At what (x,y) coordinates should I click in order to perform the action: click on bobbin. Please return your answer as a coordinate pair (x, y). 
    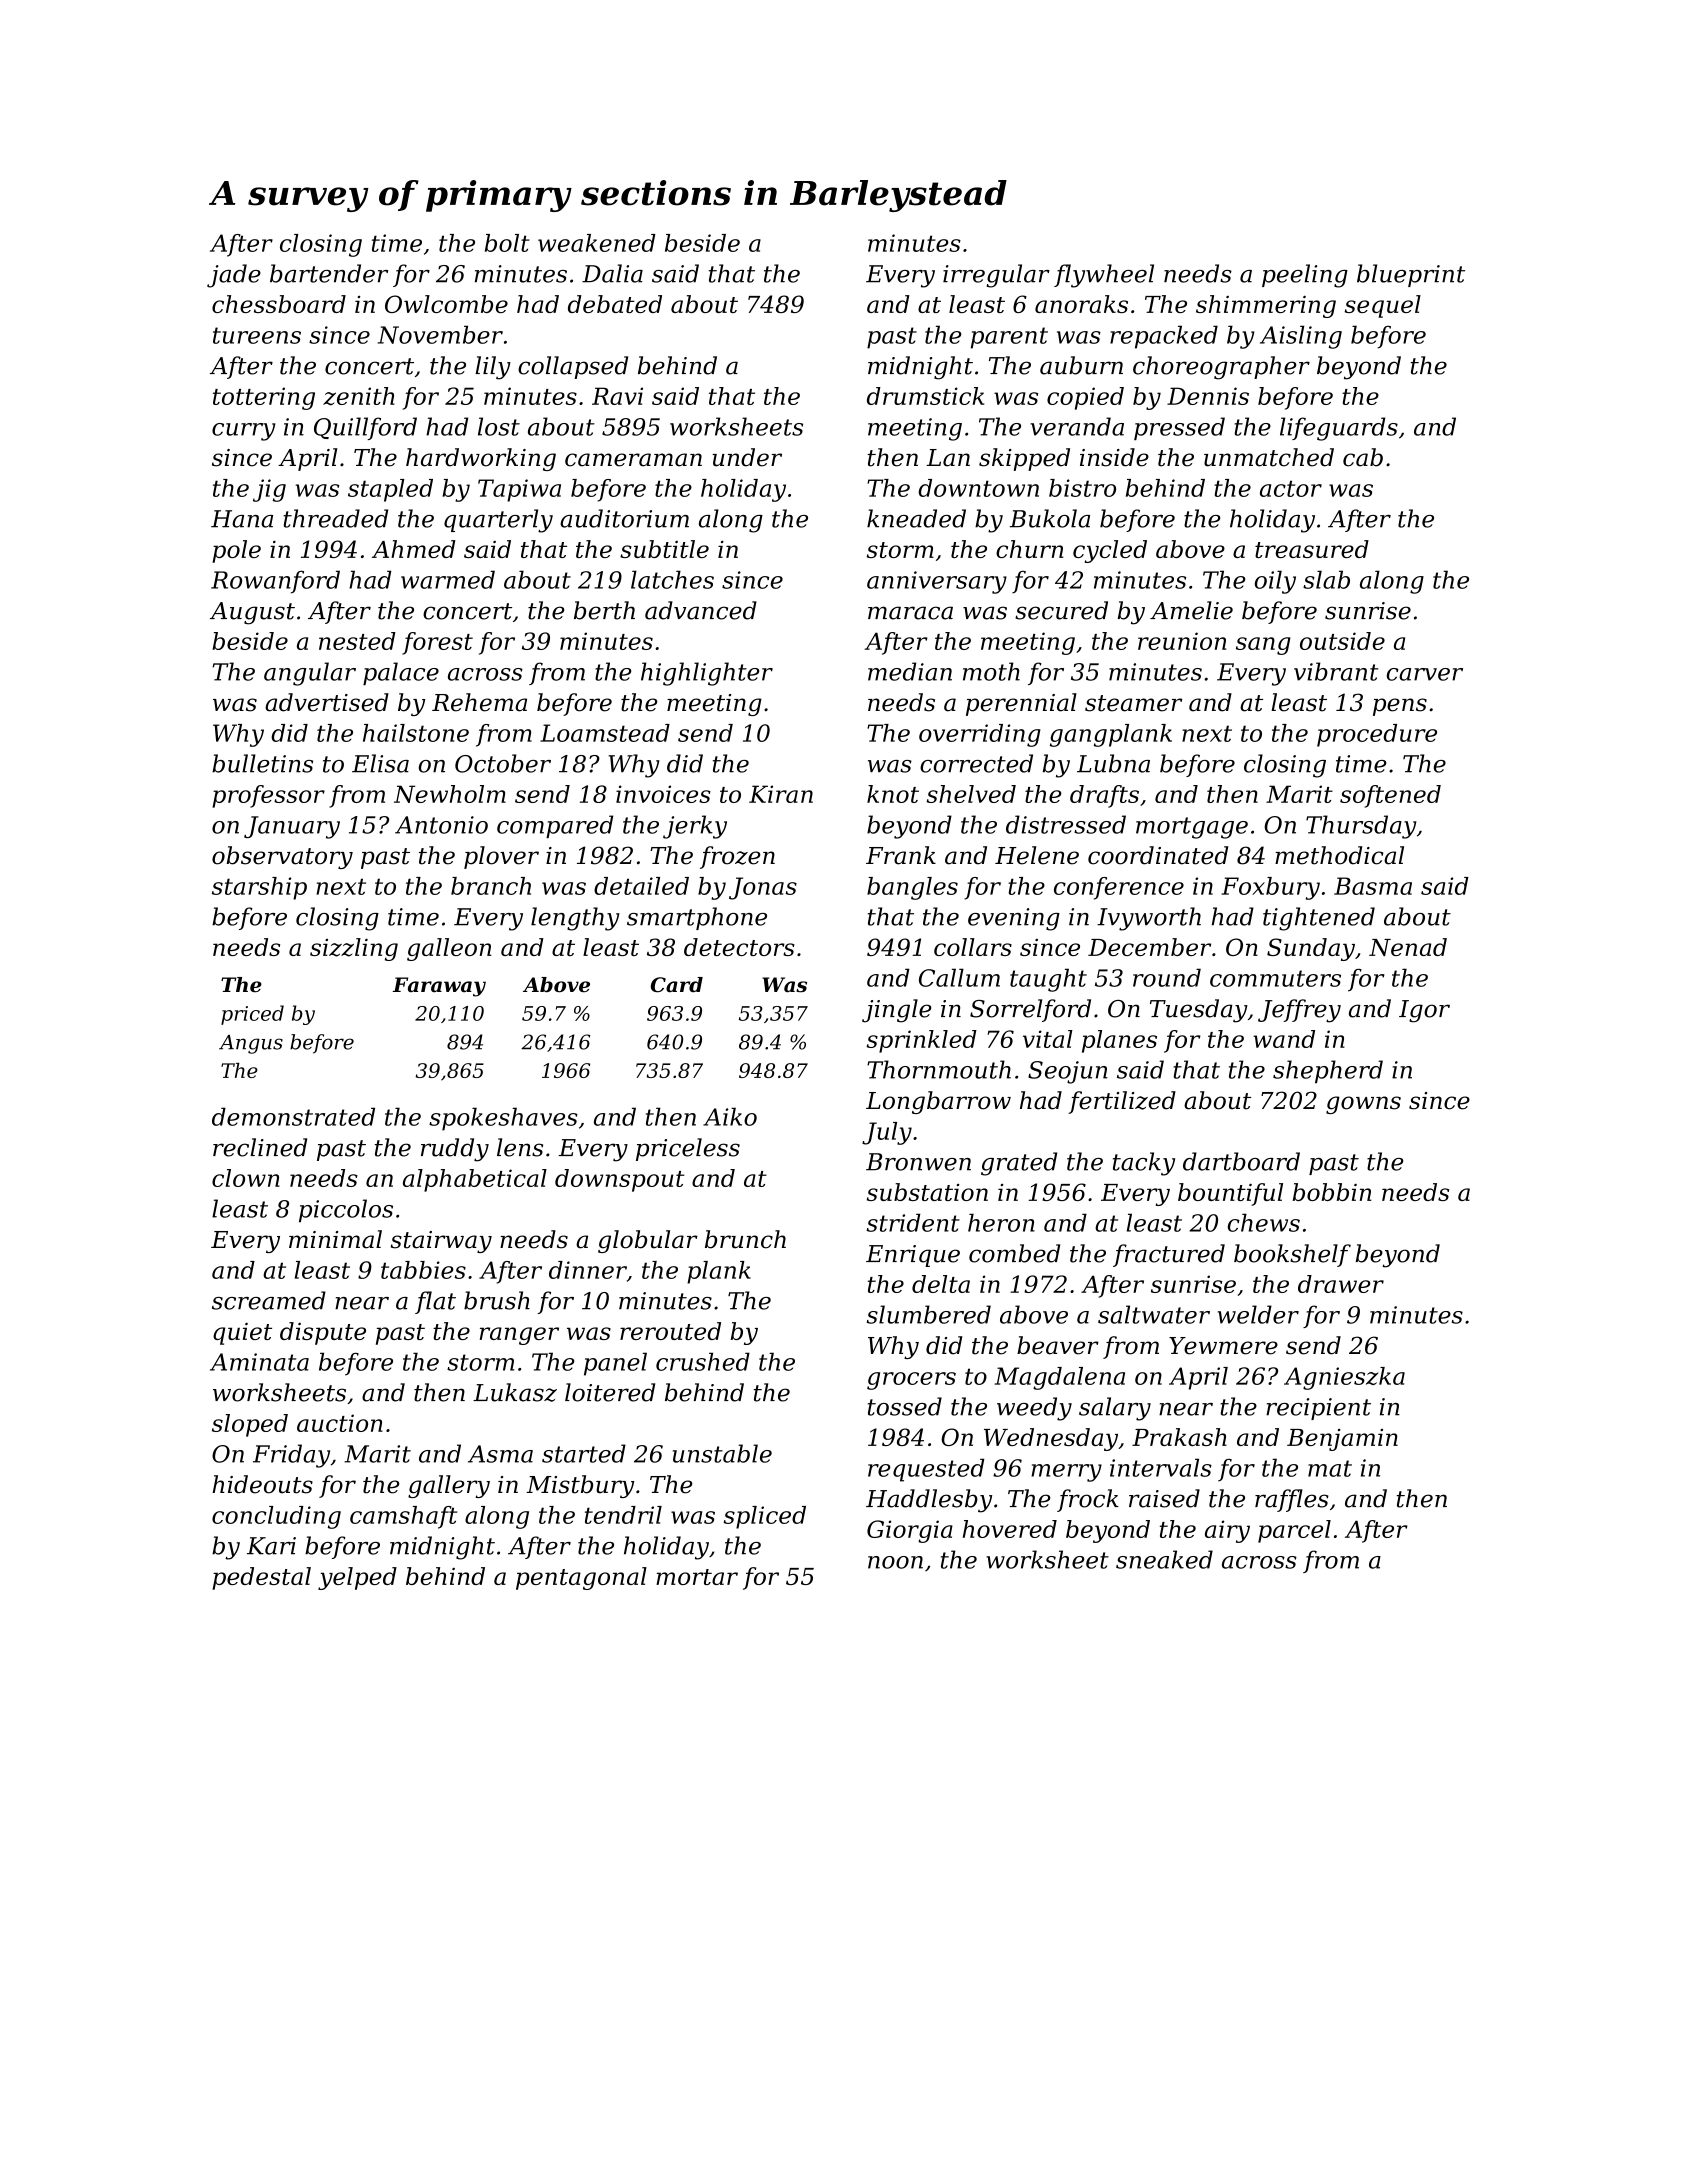
    Looking at the image, I should click on (1332, 1192).
